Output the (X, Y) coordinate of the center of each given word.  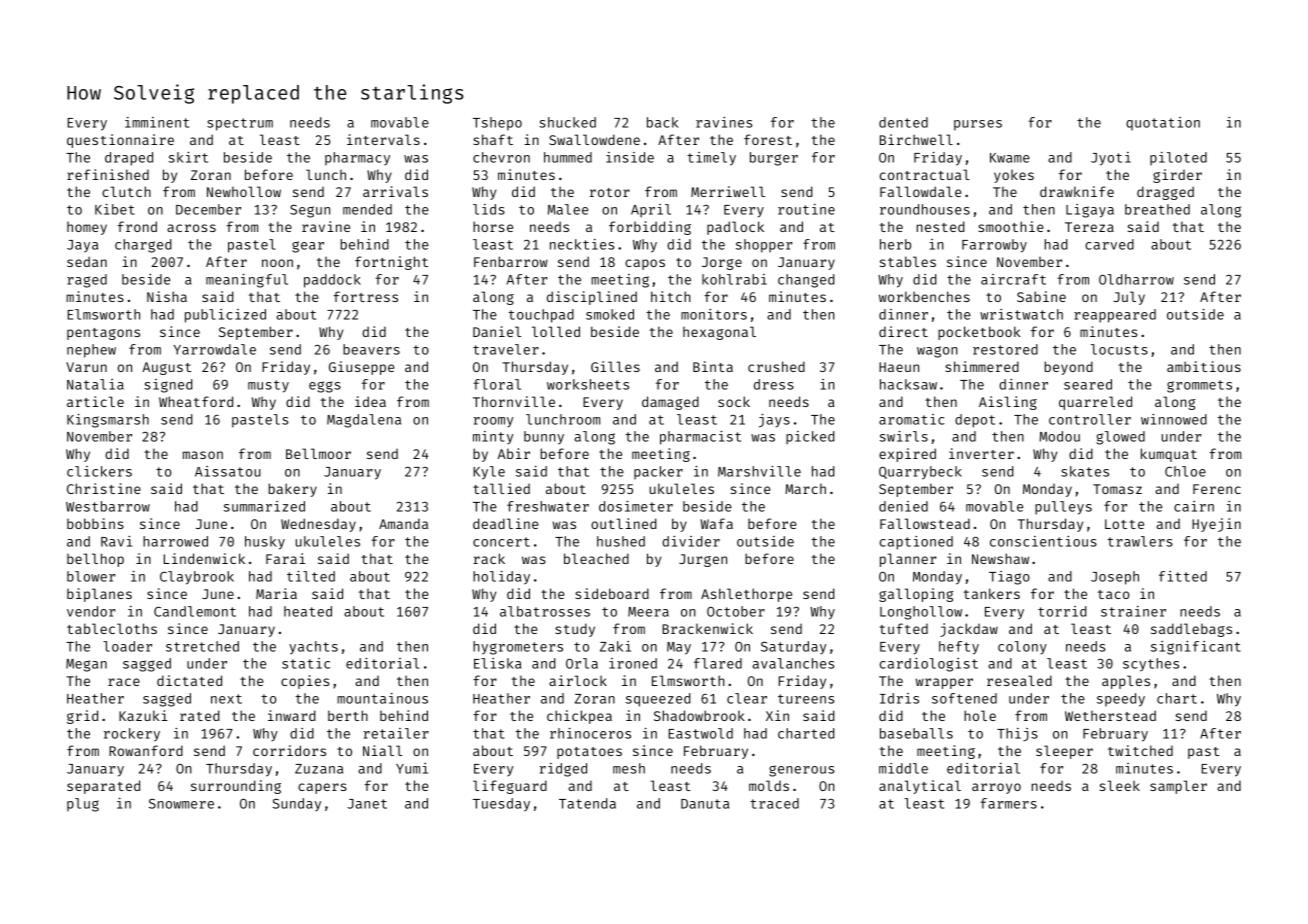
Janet (367, 804)
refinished (108, 174)
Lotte (1124, 524)
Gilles (615, 366)
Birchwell (916, 139)
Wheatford (196, 401)
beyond (1069, 368)
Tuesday (501, 805)
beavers (371, 349)
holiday (501, 578)
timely (711, 159)
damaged (670, 403)
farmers (1008, 803)
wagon (937, 352)
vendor (91, 611)
